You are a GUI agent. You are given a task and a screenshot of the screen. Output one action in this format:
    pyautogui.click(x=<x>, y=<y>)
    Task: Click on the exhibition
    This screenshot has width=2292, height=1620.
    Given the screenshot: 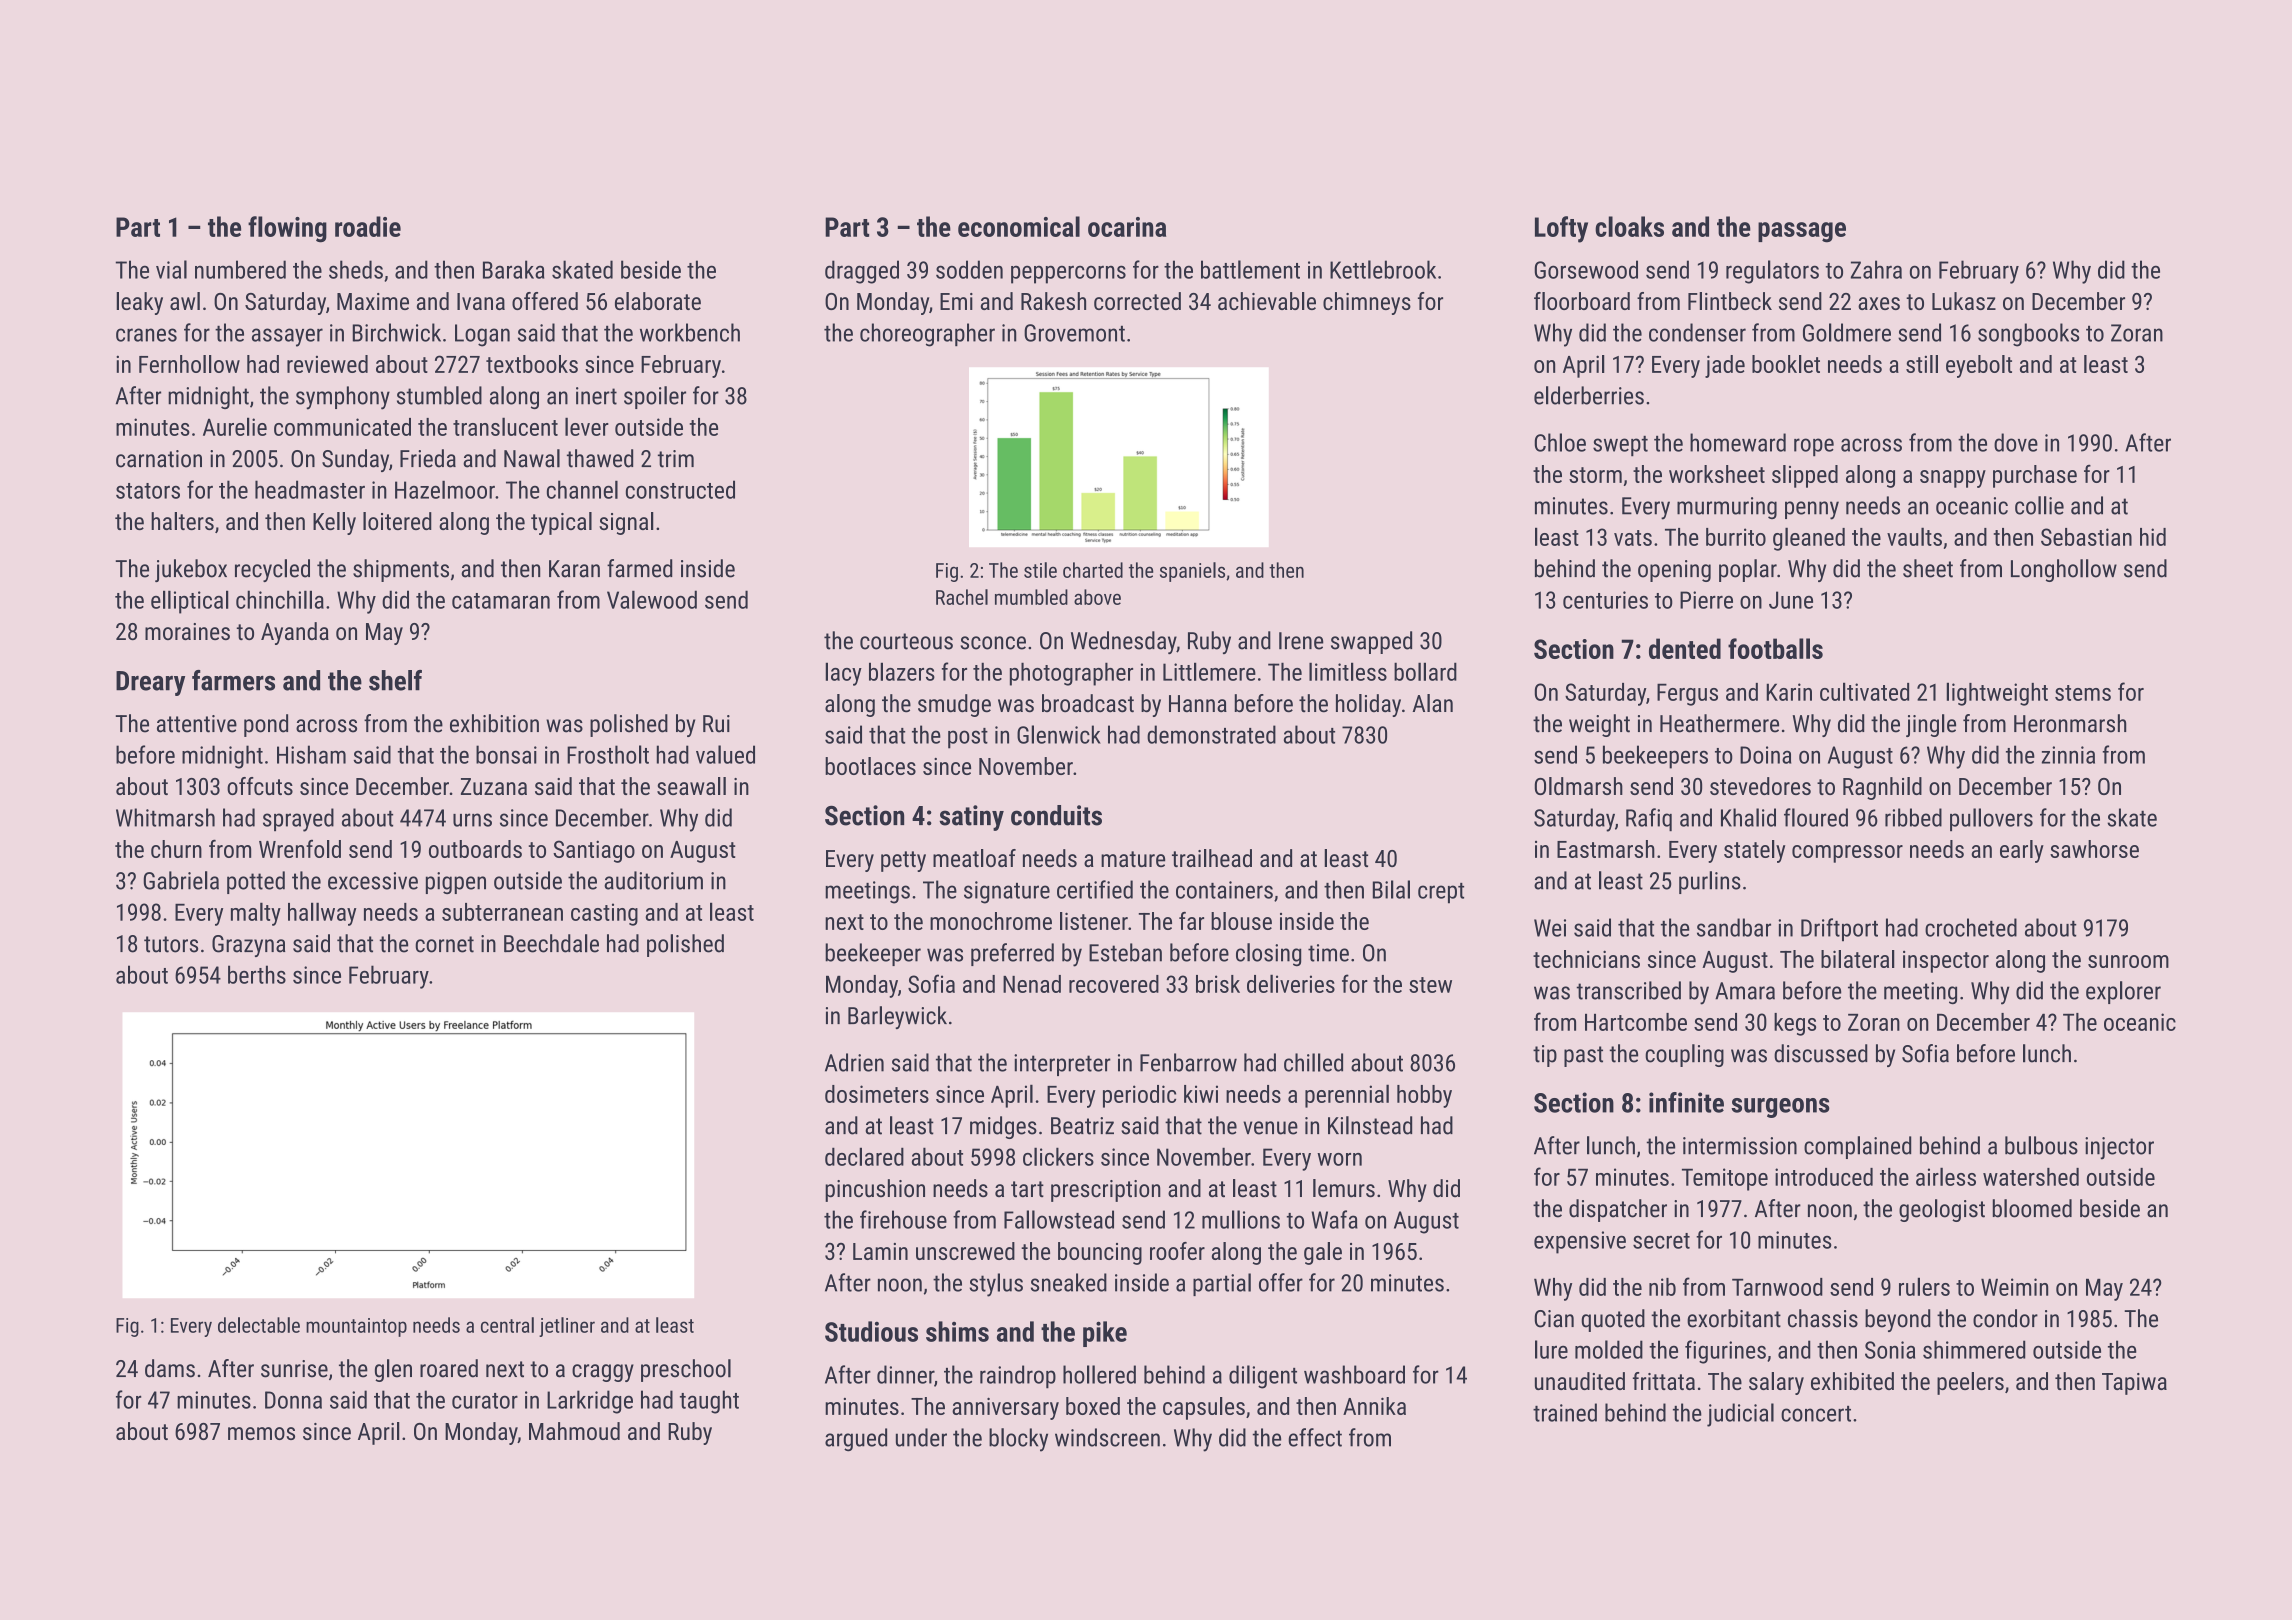 What is the action you would take?
    pyautogui.click(x=494, y=723)
